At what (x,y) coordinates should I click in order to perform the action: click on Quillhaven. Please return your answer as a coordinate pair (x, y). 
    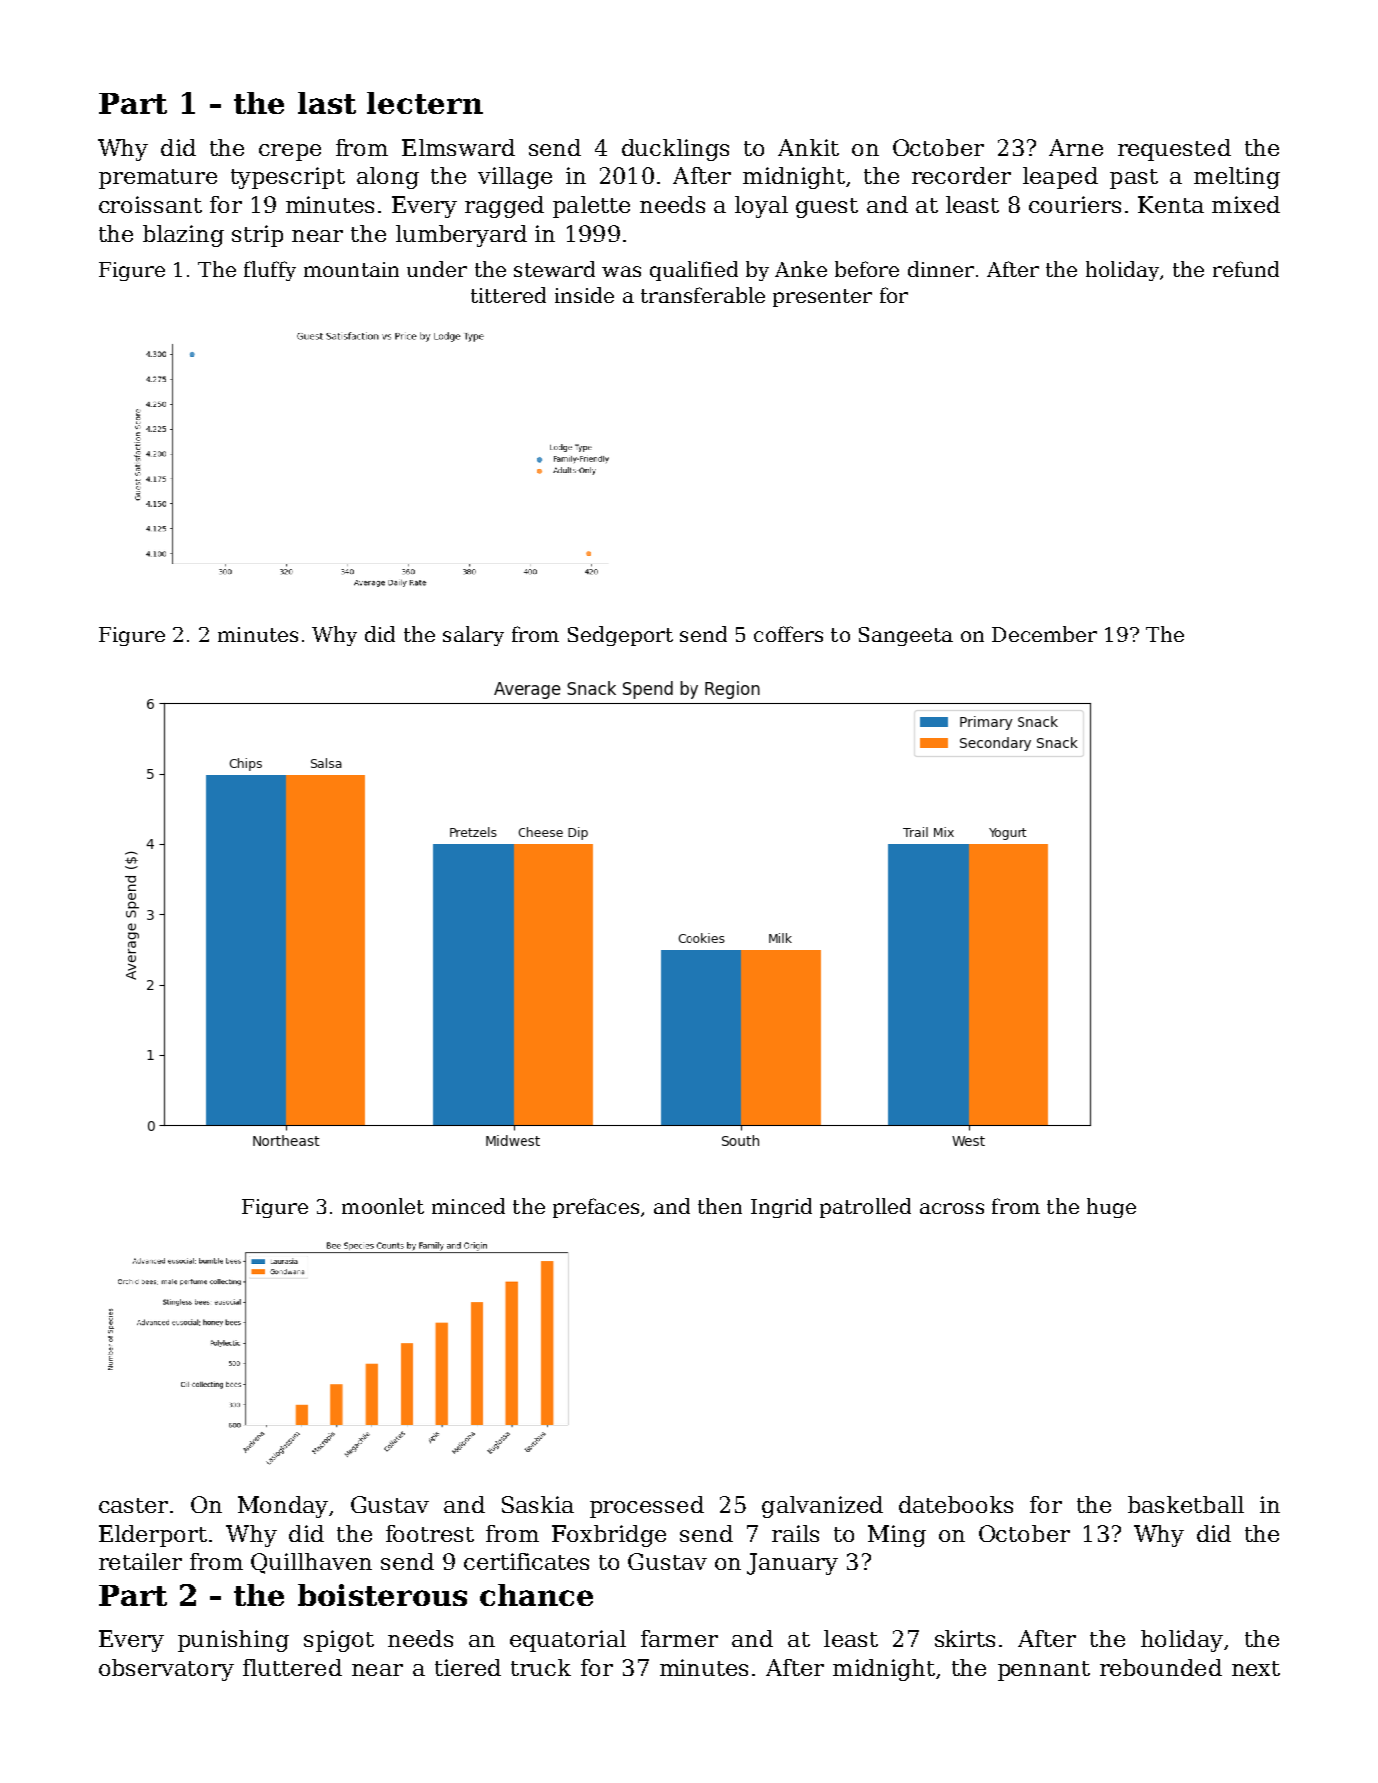
    Looking at the image, I should click on (311, 1563).
